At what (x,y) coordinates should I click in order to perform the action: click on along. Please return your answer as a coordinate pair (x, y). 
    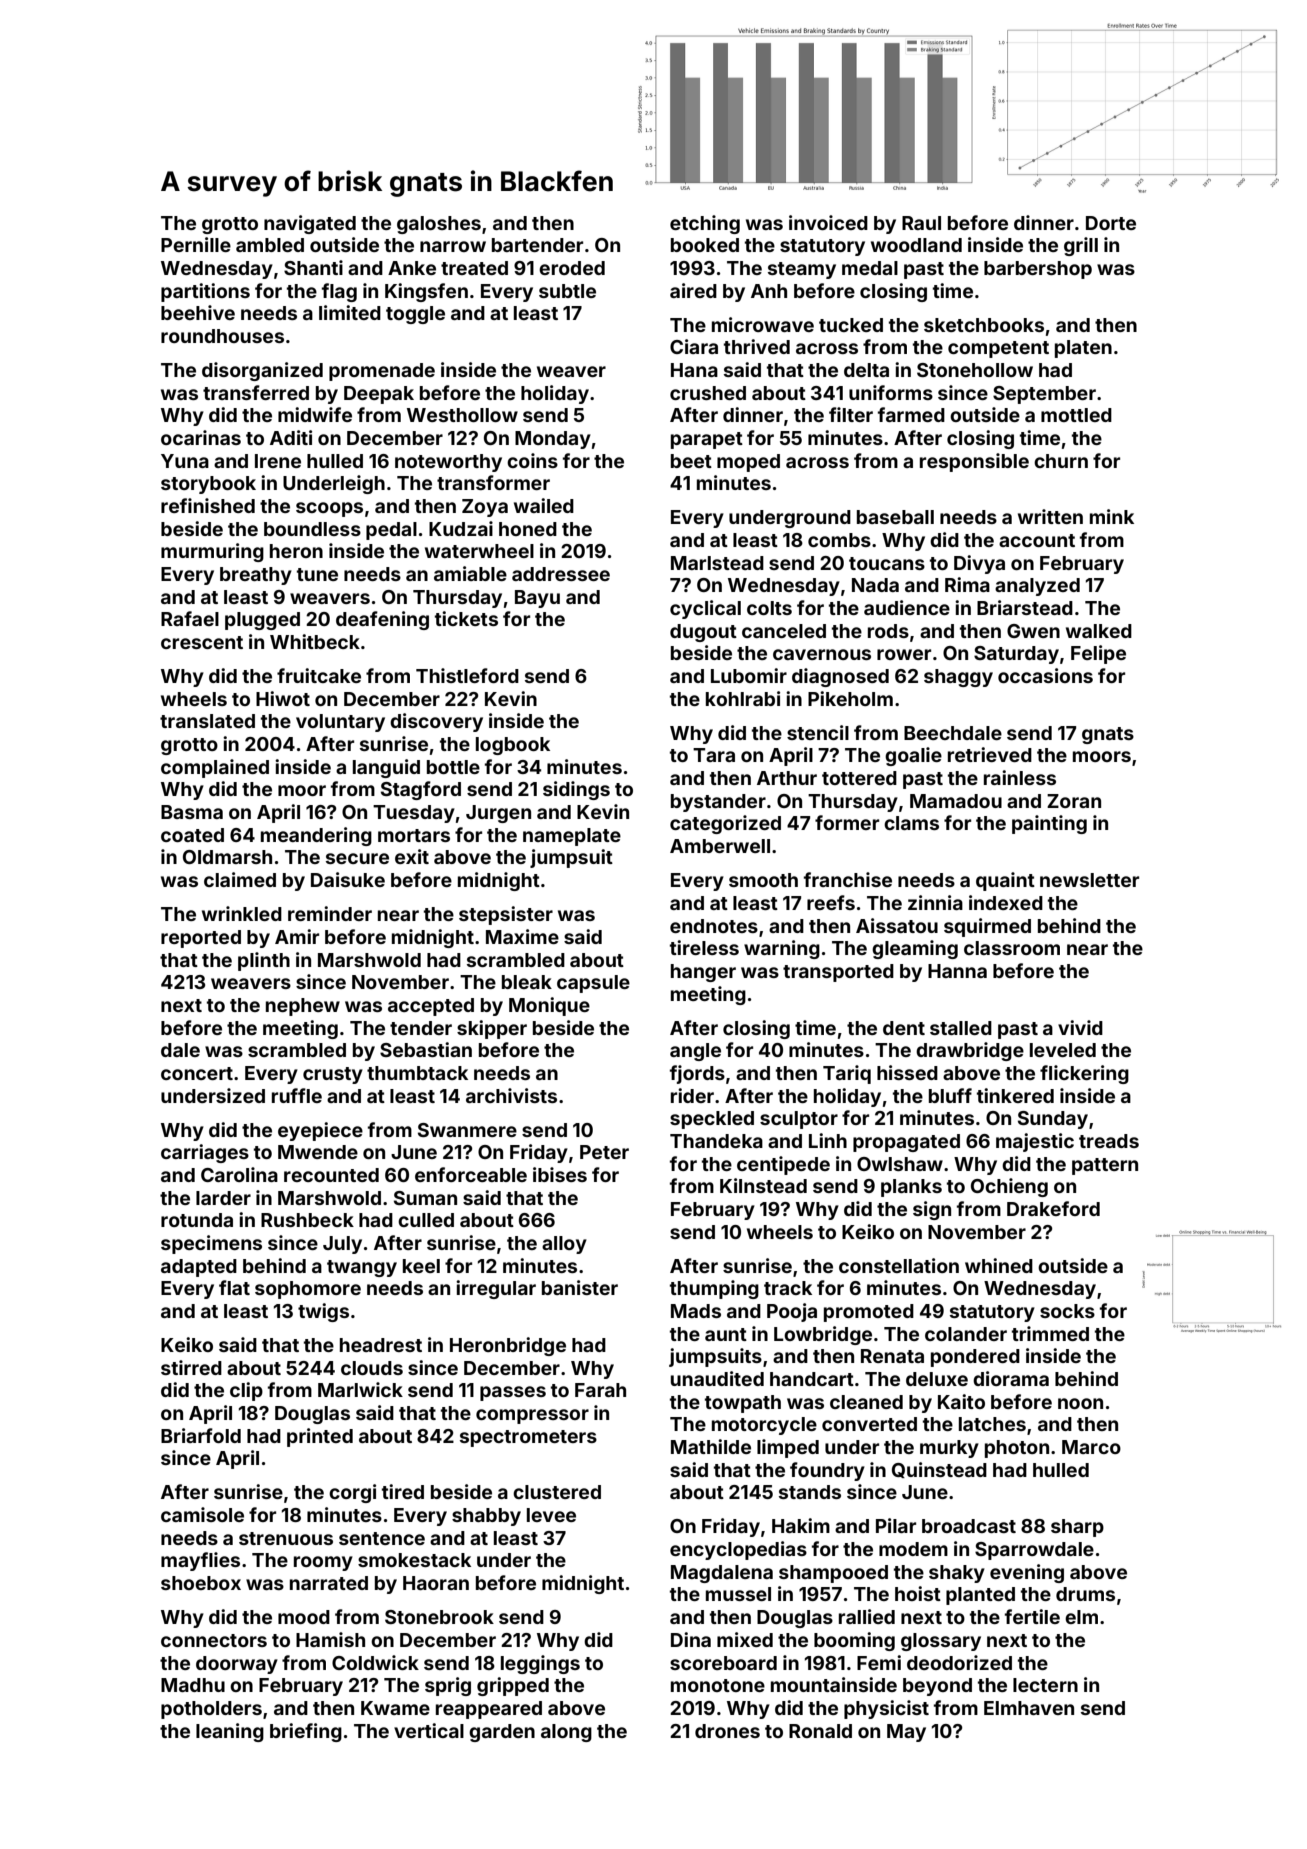
    Looking at the image, I should click on (566, 1733).
